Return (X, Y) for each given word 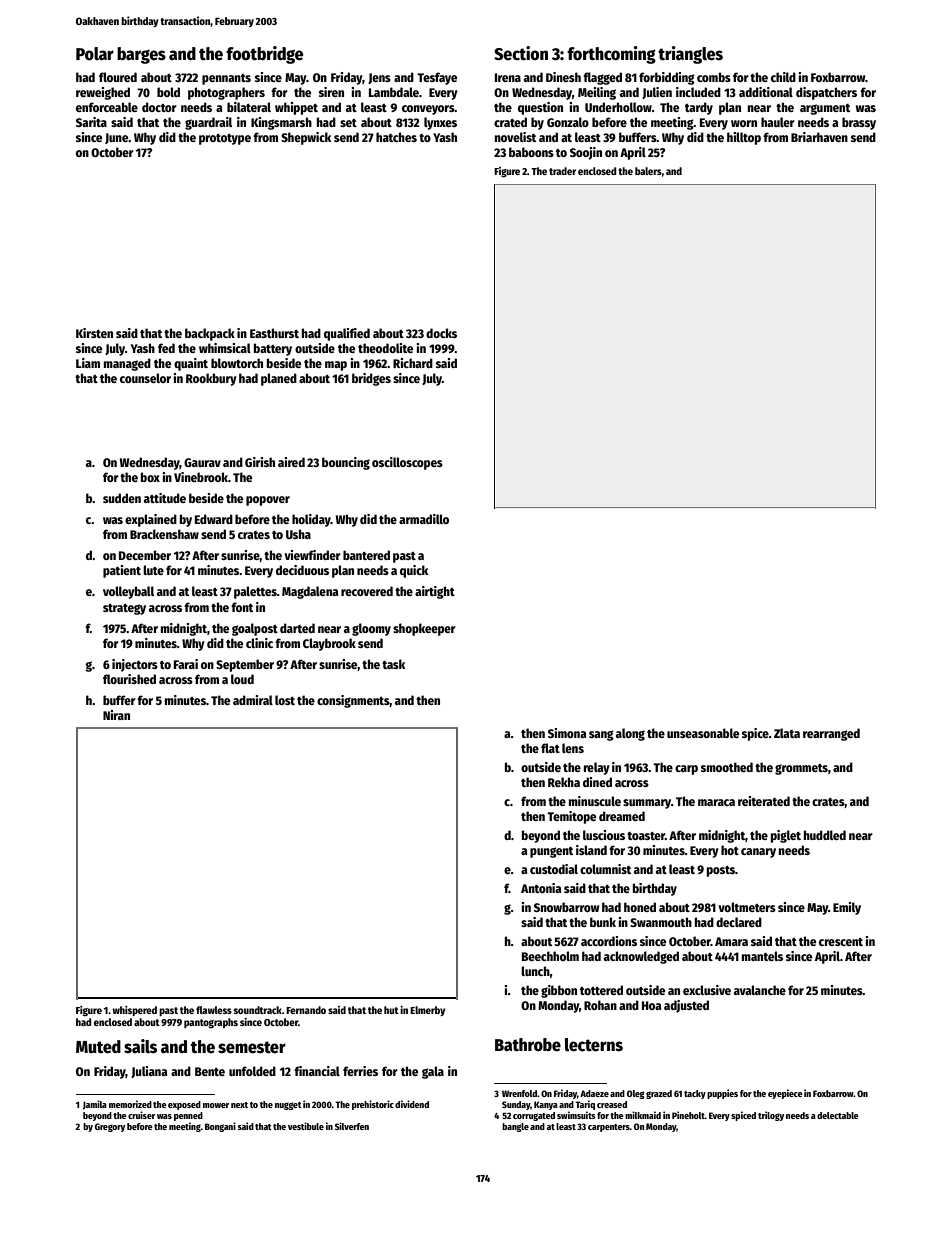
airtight (435, 592)
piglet (786, 836)
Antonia (541, 888)
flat (550, 748)
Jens (379, 78)
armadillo (424, 519)
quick (414, 571)
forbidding (667, 78)
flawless (214, 1010)
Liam (88, 363)
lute (153, 570)
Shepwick (306, 138)
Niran (116, 715)
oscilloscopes (407, 463)
